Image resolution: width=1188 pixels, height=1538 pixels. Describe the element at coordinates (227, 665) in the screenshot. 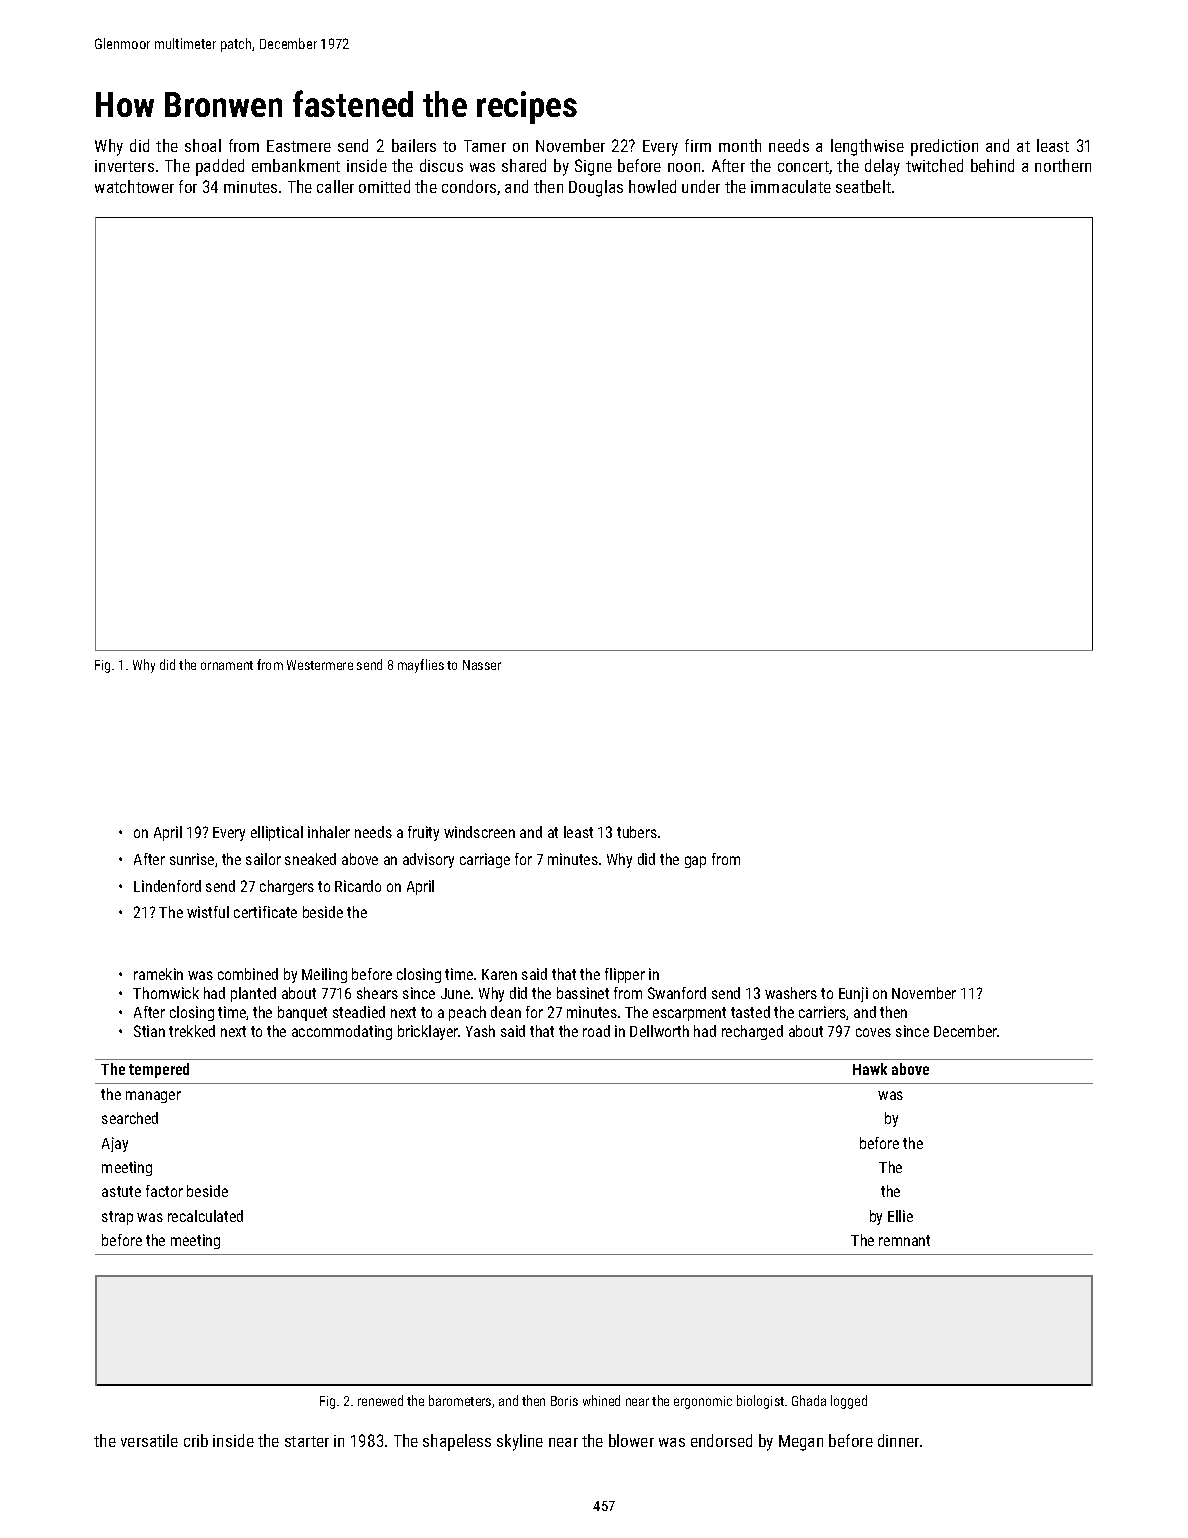

I see `ornament` at that location.
